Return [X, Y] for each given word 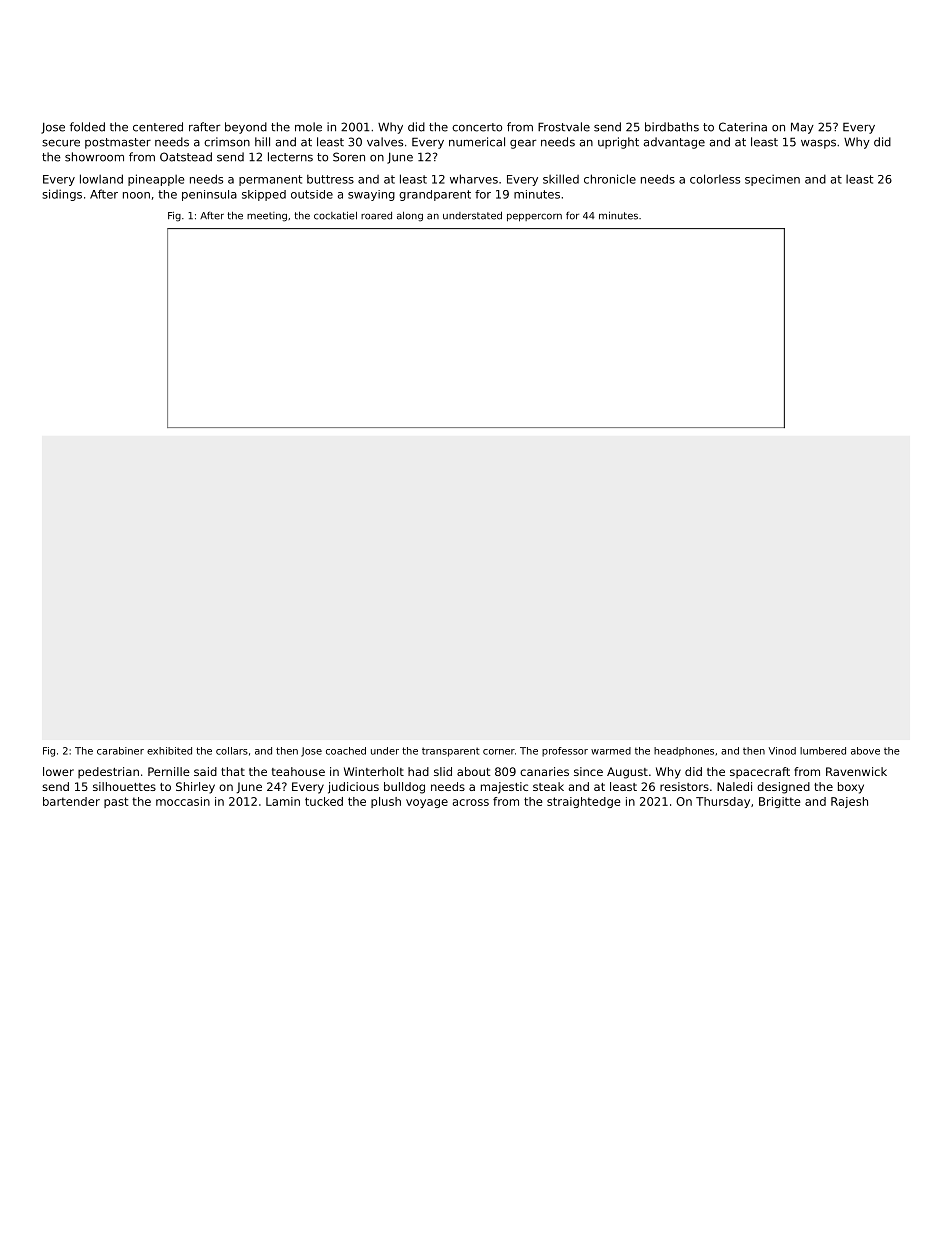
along [410, 217]
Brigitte [779, 802]
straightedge [583, 802]
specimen [772, 180]
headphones [684, 752]
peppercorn [534, 217]
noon [136, 195]
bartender [71, 801]
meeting [267, 217]
